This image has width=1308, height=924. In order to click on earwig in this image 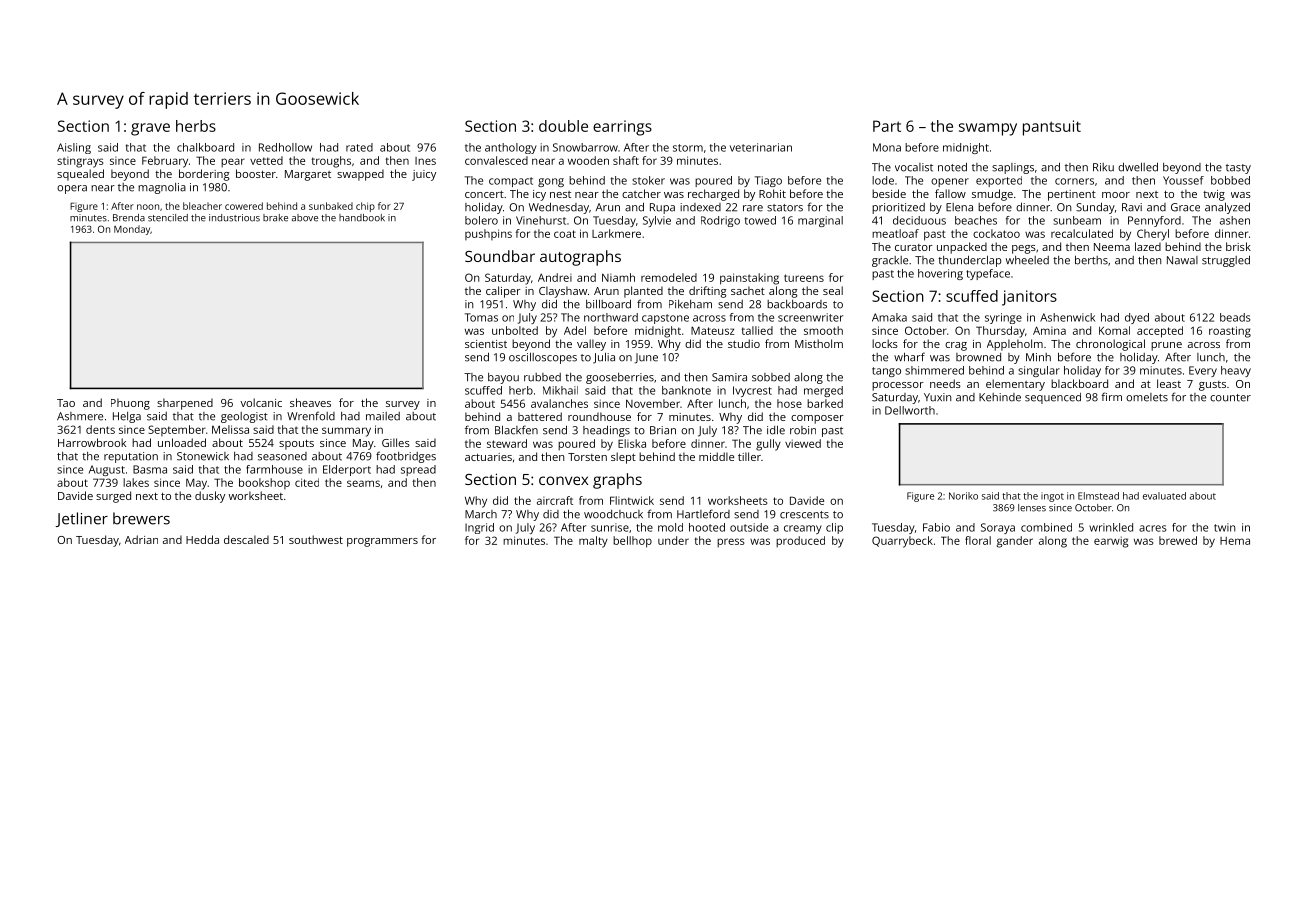, I will do `click(1111, 542)`.
